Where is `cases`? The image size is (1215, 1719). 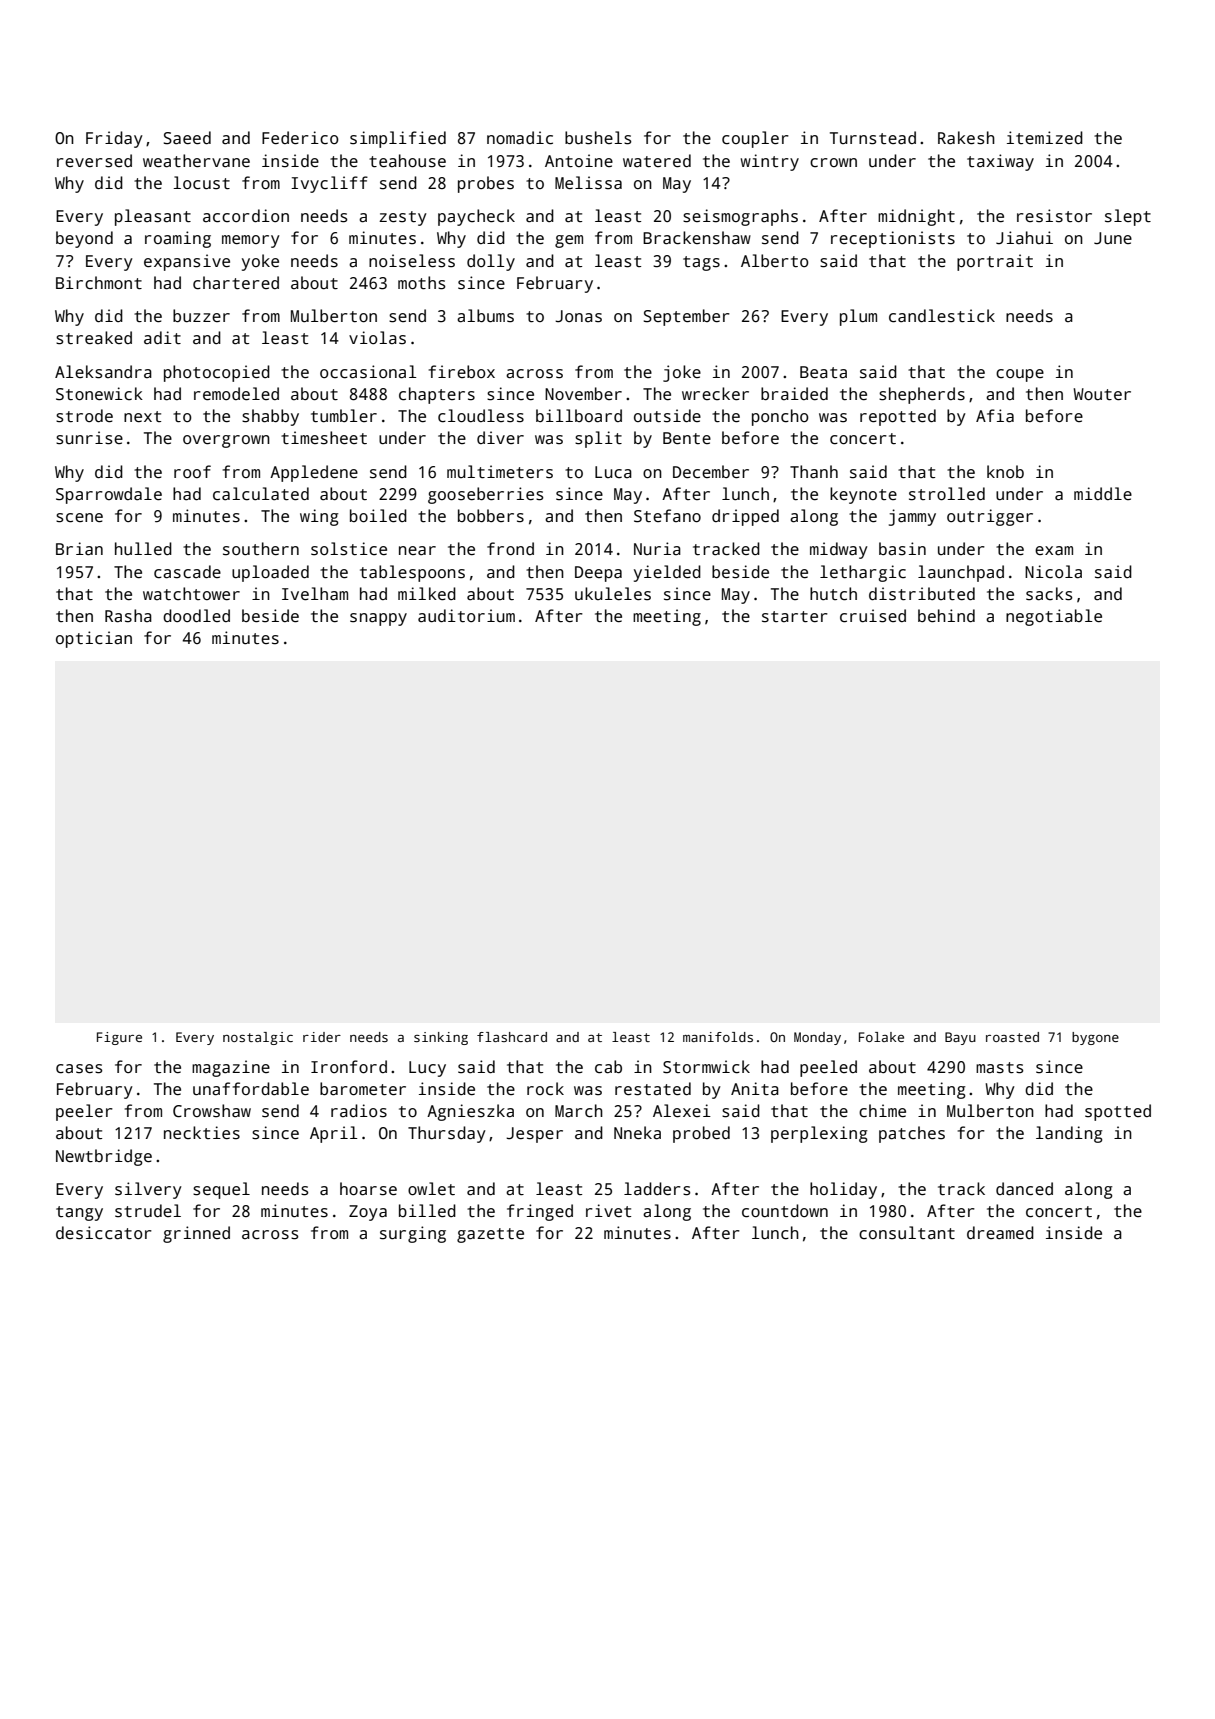
cases is located at coordinates (79, 1069).
